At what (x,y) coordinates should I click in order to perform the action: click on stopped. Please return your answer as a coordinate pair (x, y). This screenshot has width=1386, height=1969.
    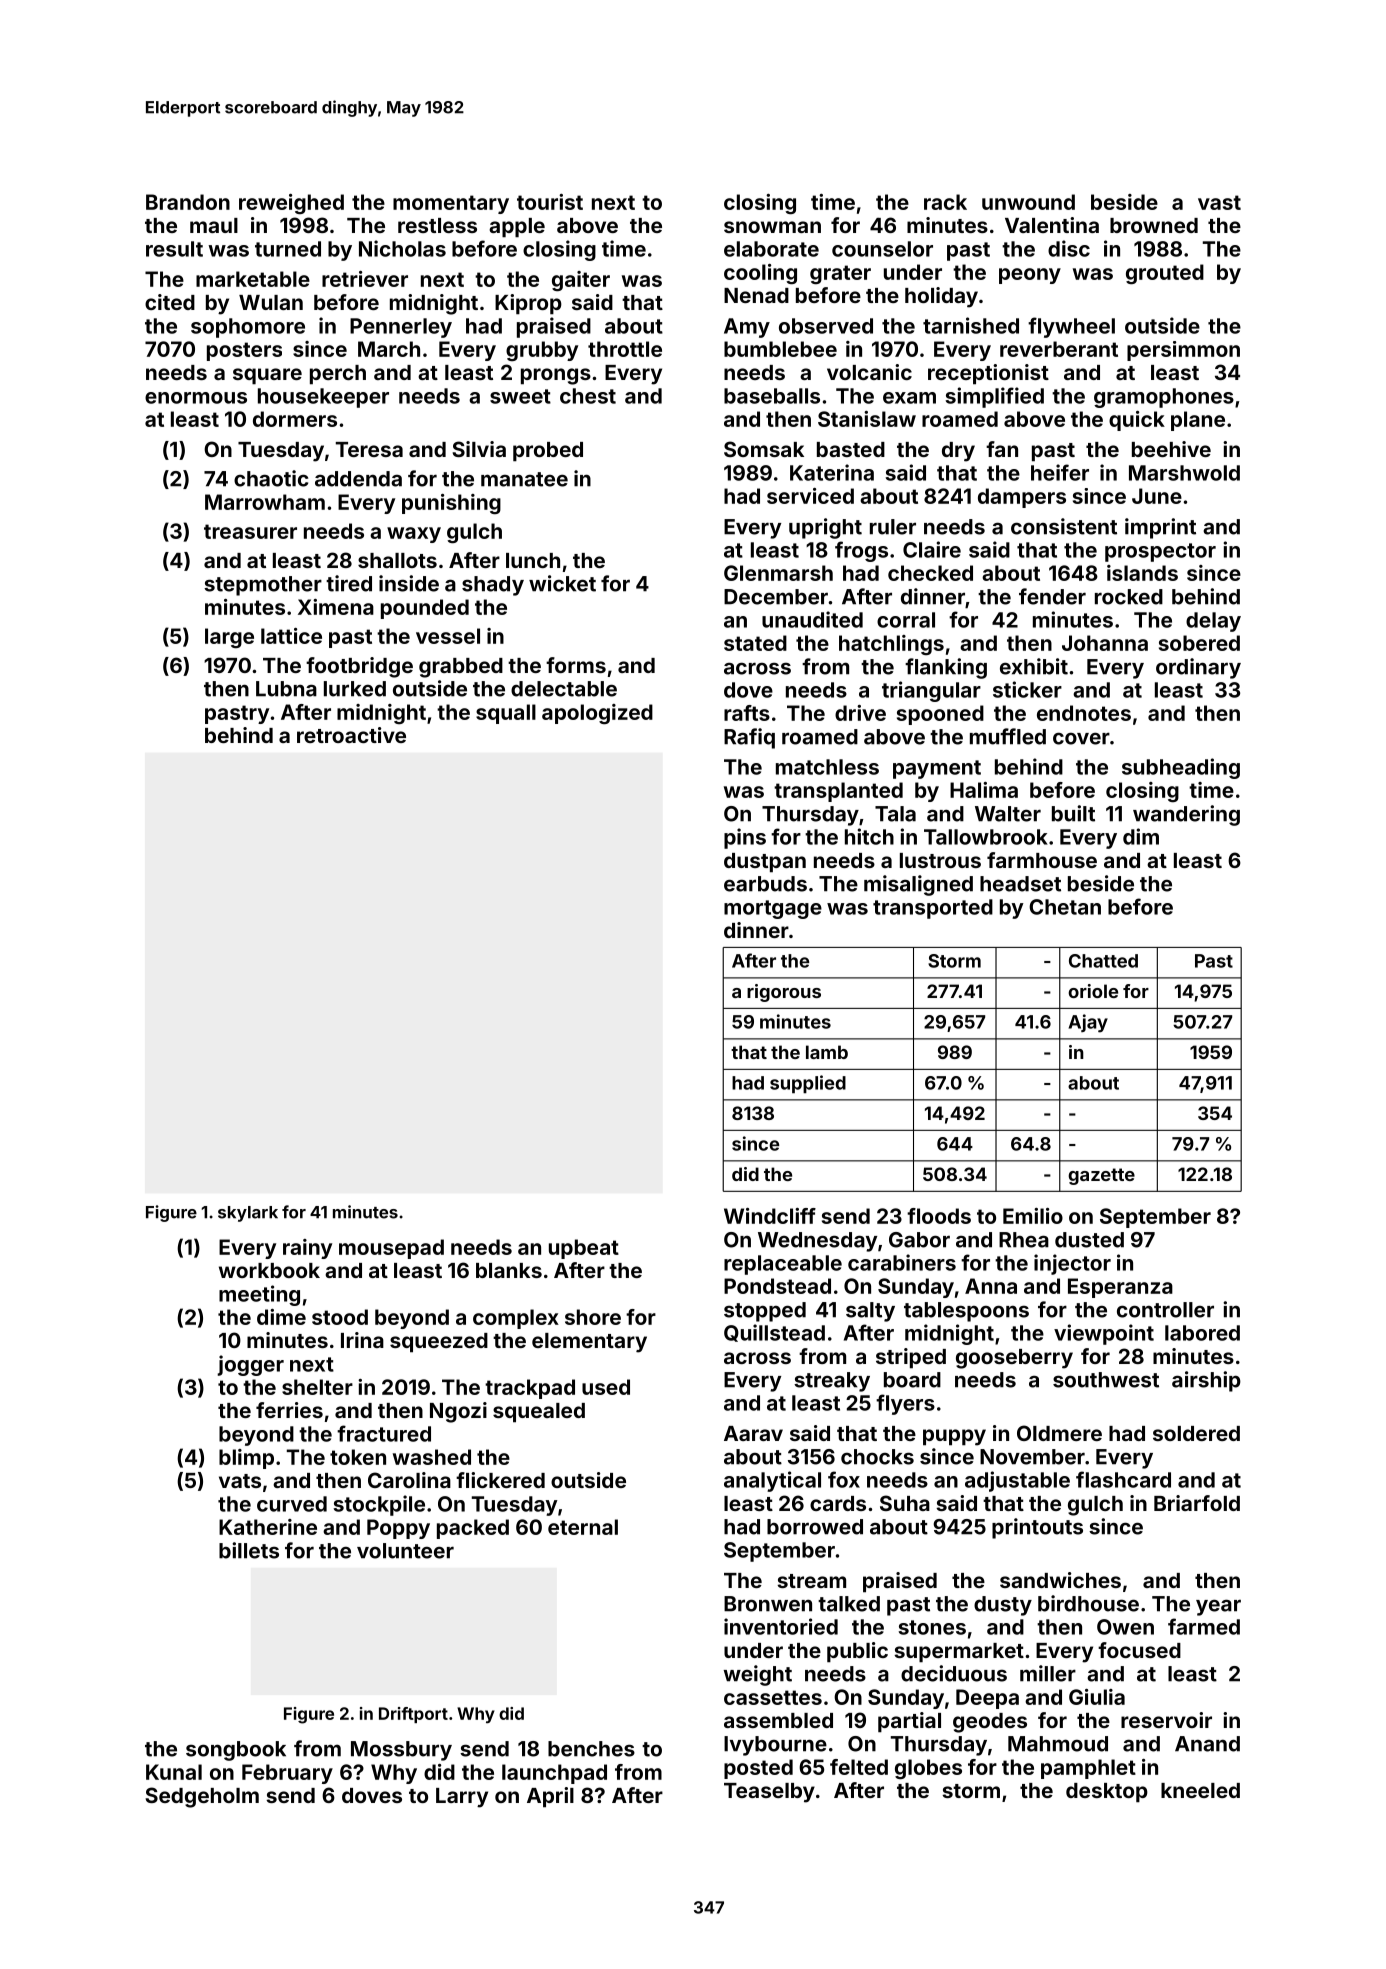
    Looking at the image, I should click on (765, 1312).
